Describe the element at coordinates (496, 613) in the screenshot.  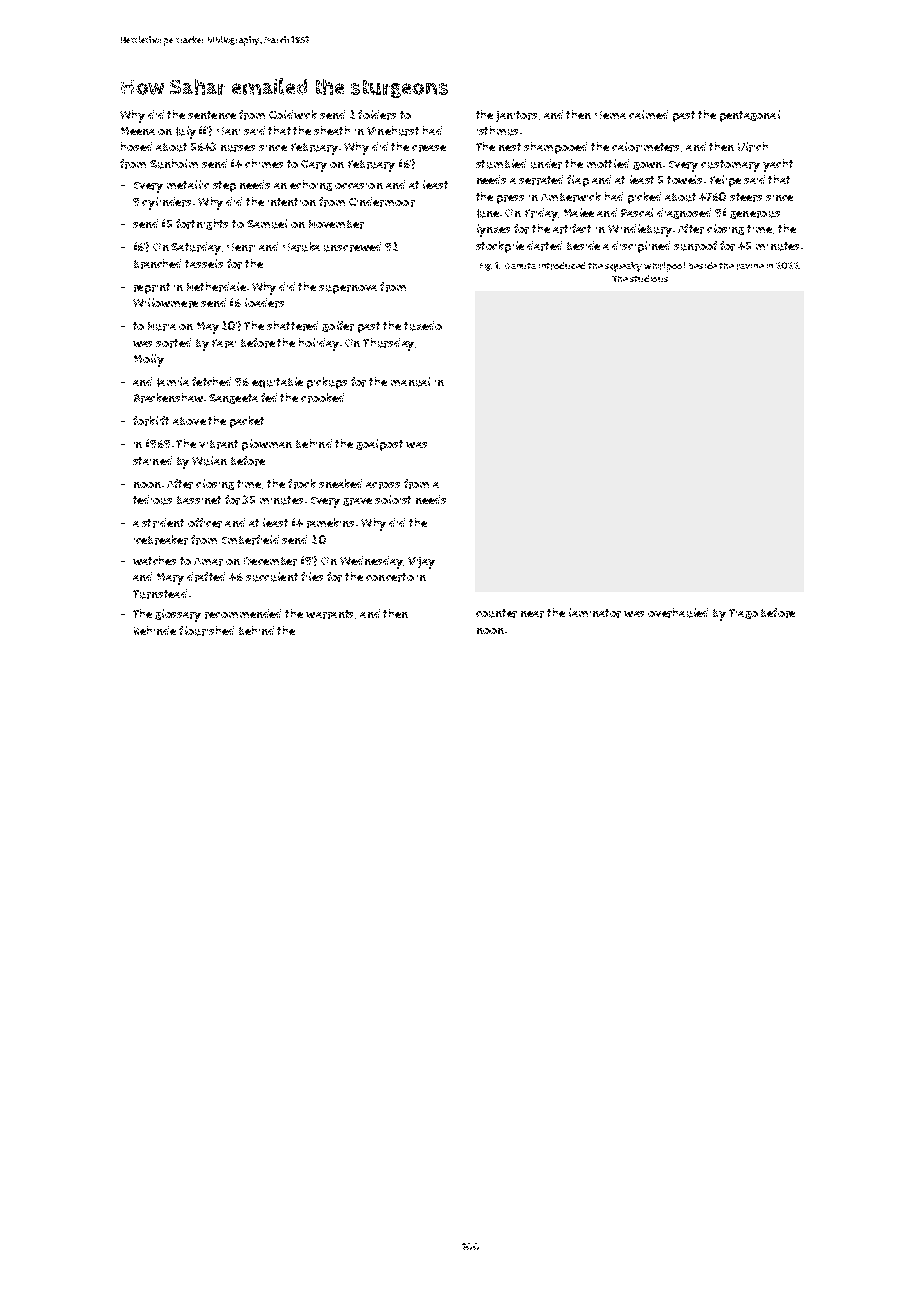
I see `counter` at that location.
